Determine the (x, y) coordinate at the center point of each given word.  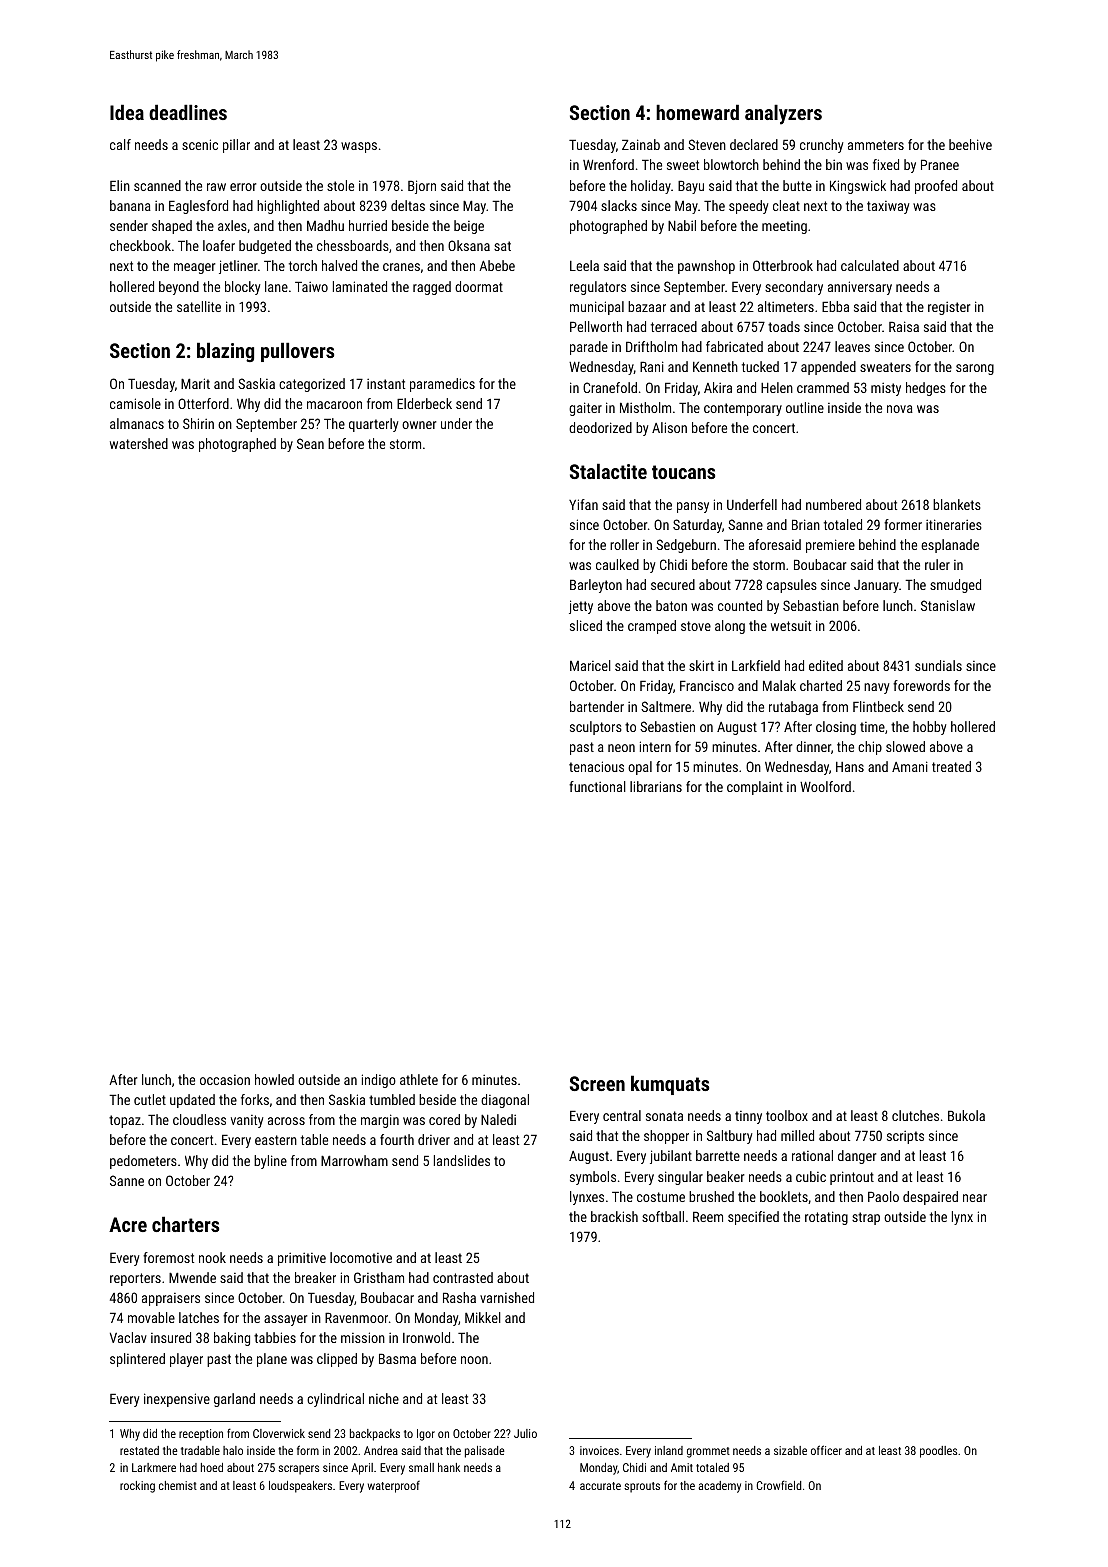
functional (597, 786)
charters (185, 1224)
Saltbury (729, 1137)
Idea (127, 112)
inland (669, 1450)
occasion (225, 1080)
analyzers (783, 114)
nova (900, 409)
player (186, 1360)
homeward (697, 112)
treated (951, 766)
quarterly (373, 425)
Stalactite (608, 471)
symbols (593, 1178)
